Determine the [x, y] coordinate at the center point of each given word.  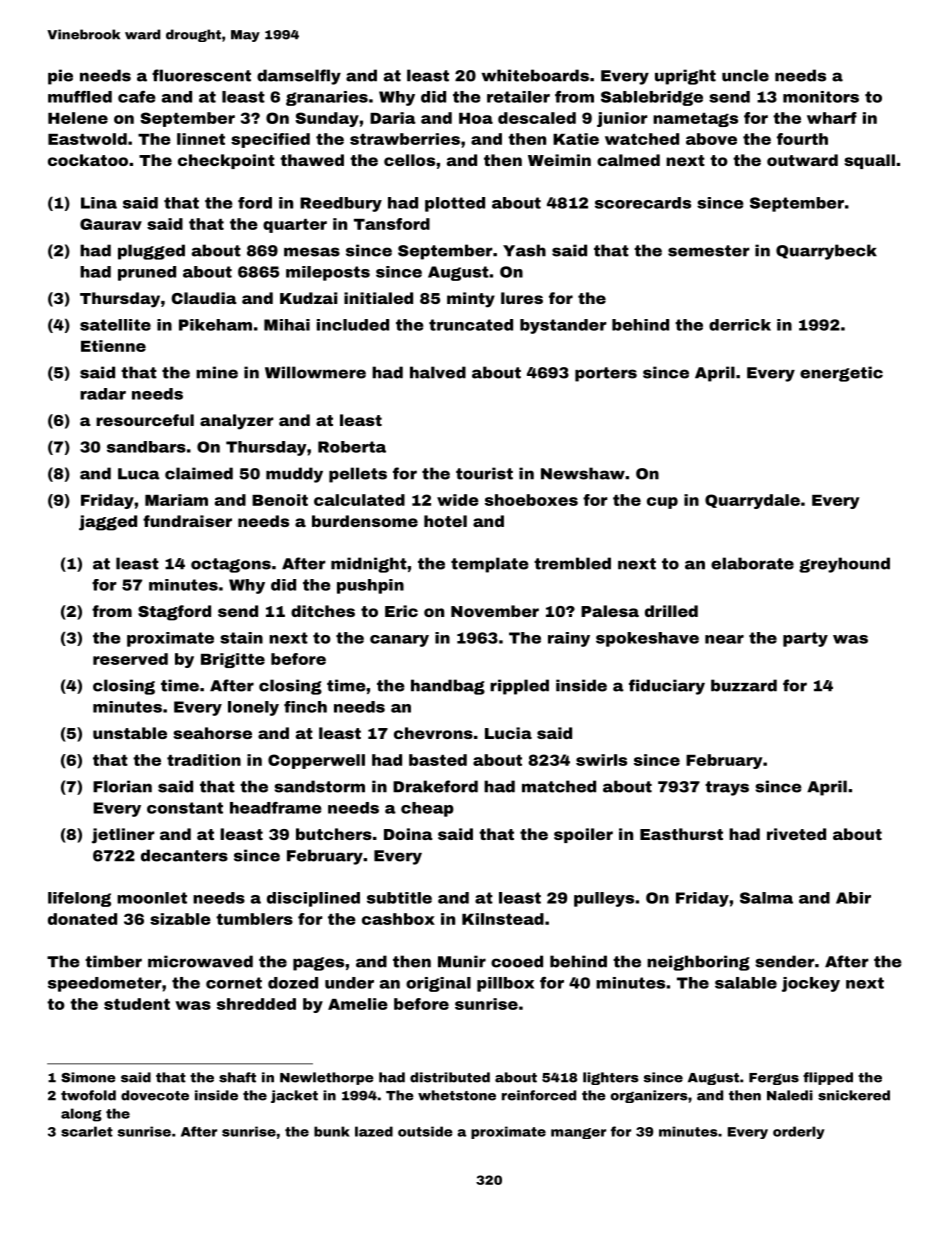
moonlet [152, 898]
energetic [841, 374]
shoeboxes [531, 500]
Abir [853, 898]
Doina [408, 834]
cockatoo [88, 160]
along [81, 1115]
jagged [108, 523]
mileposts [328, 273]
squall [869, 161]
